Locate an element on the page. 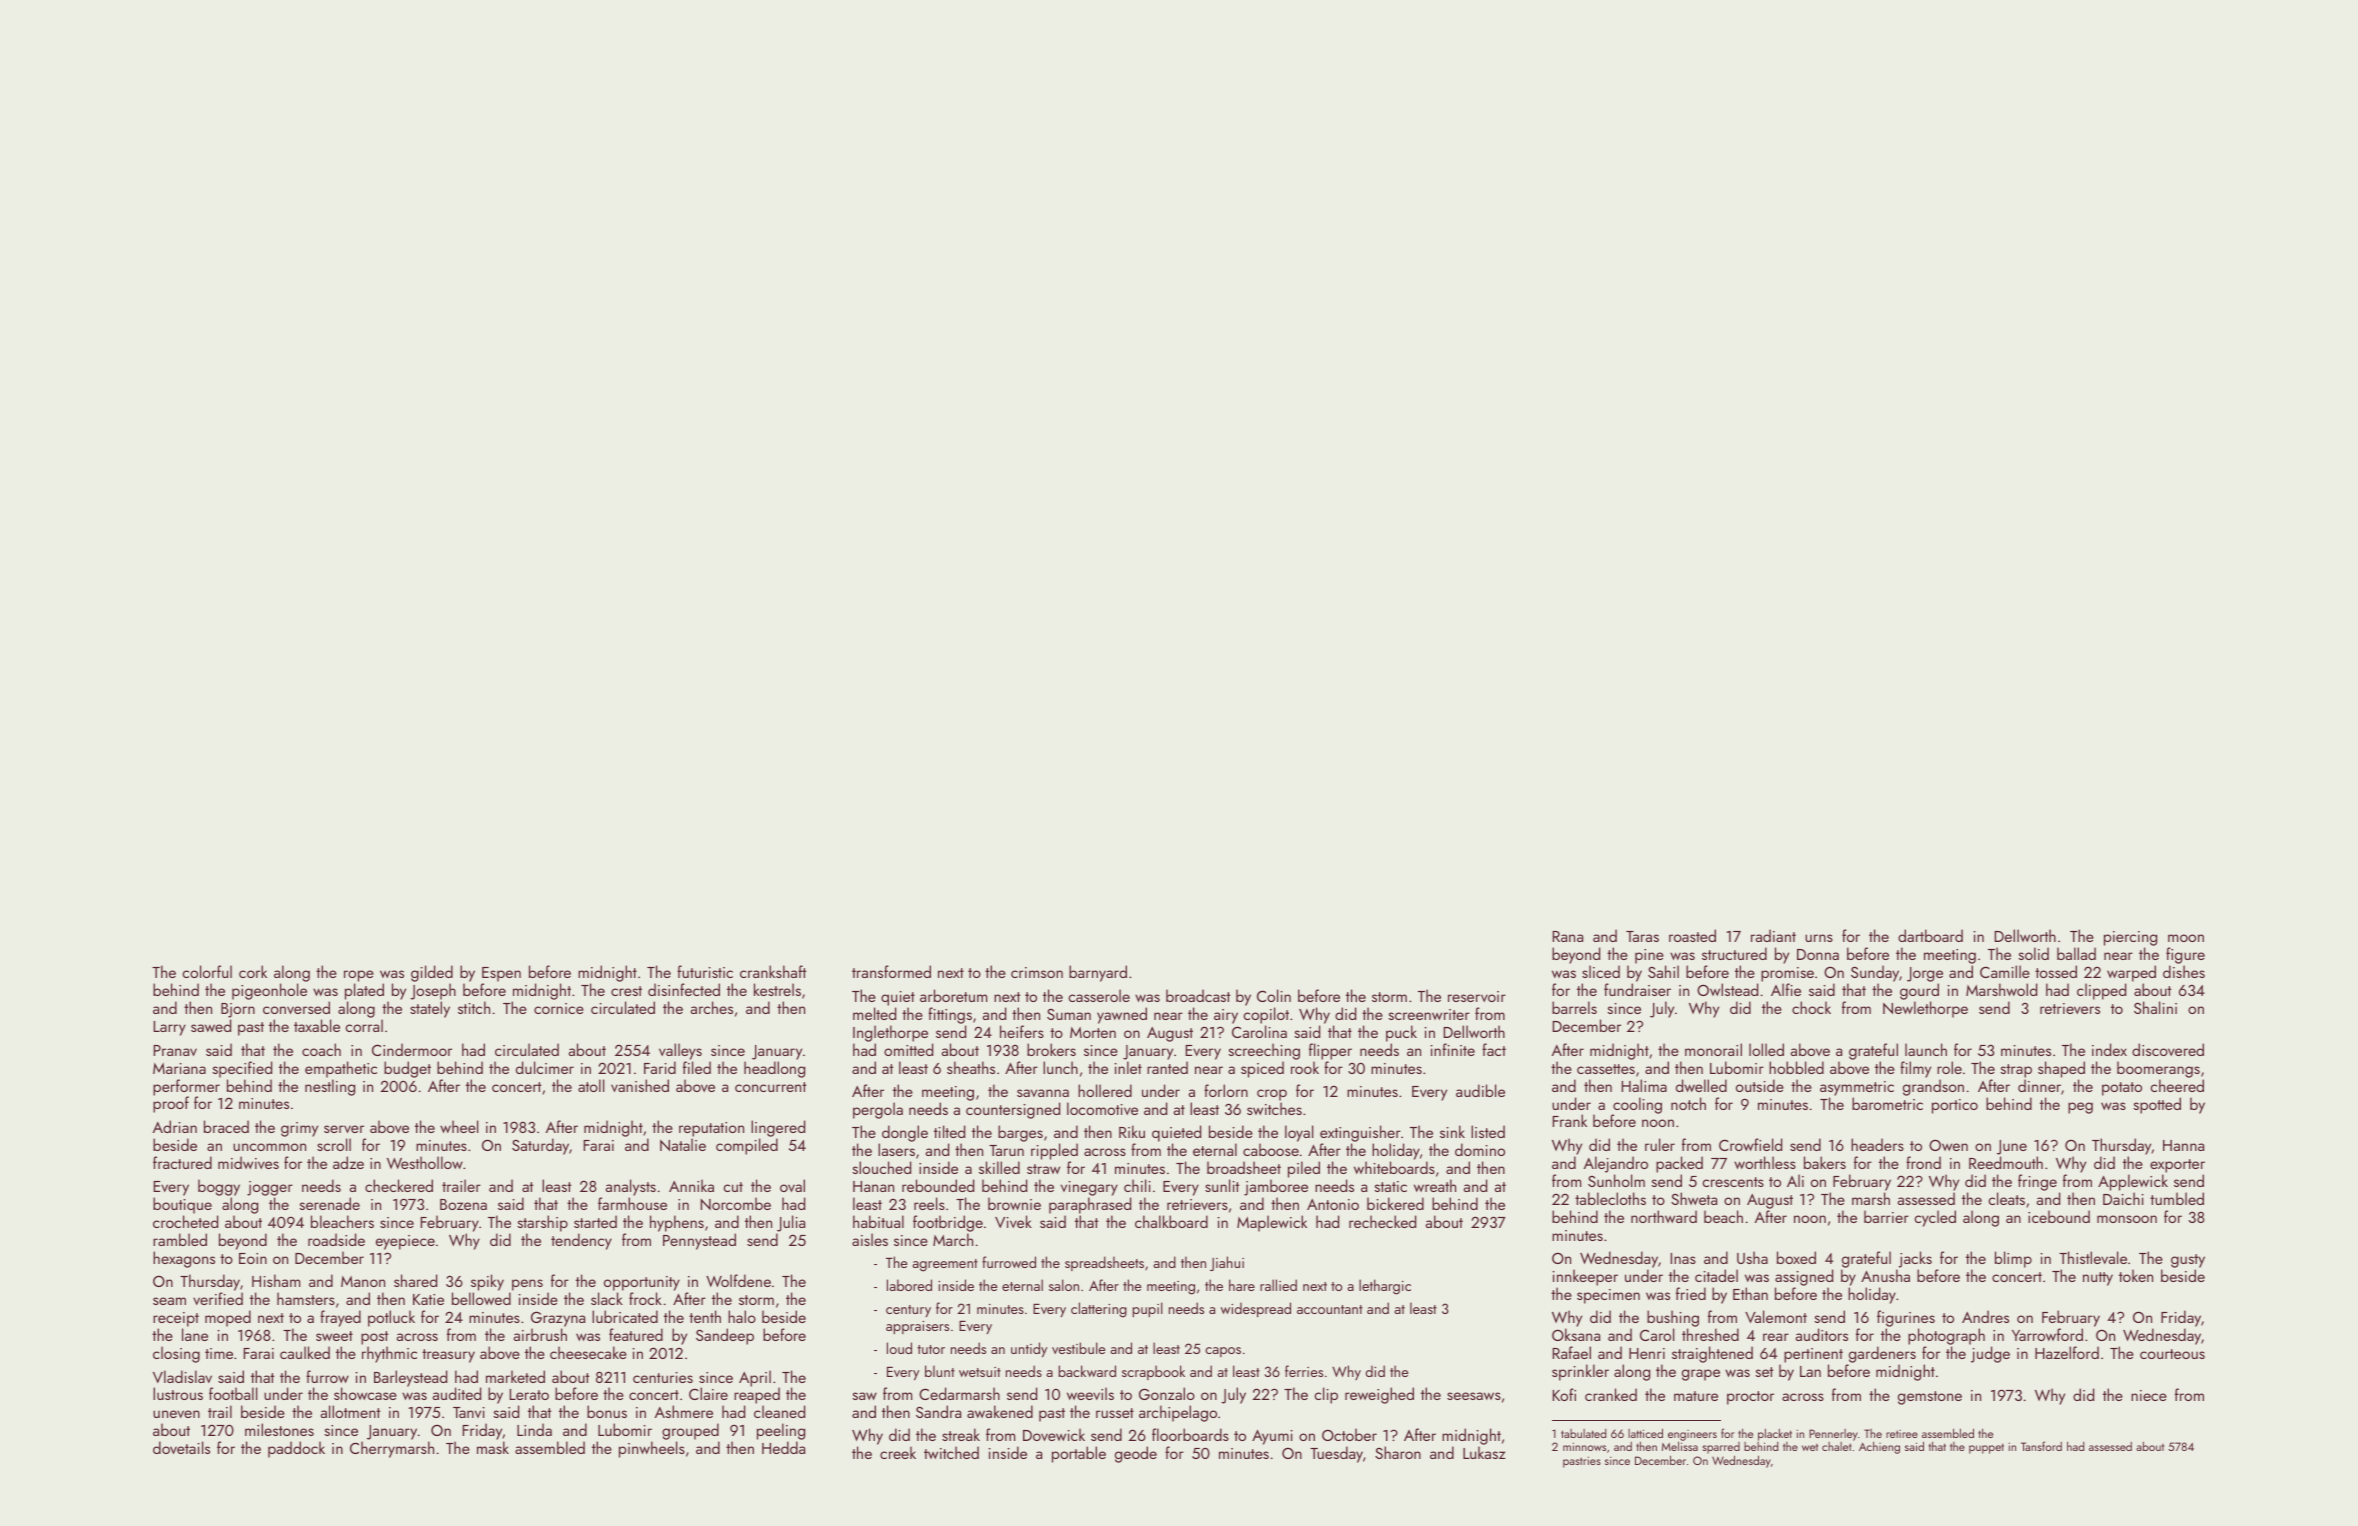  innkeeper is located at coordinates (1585, 1277).
